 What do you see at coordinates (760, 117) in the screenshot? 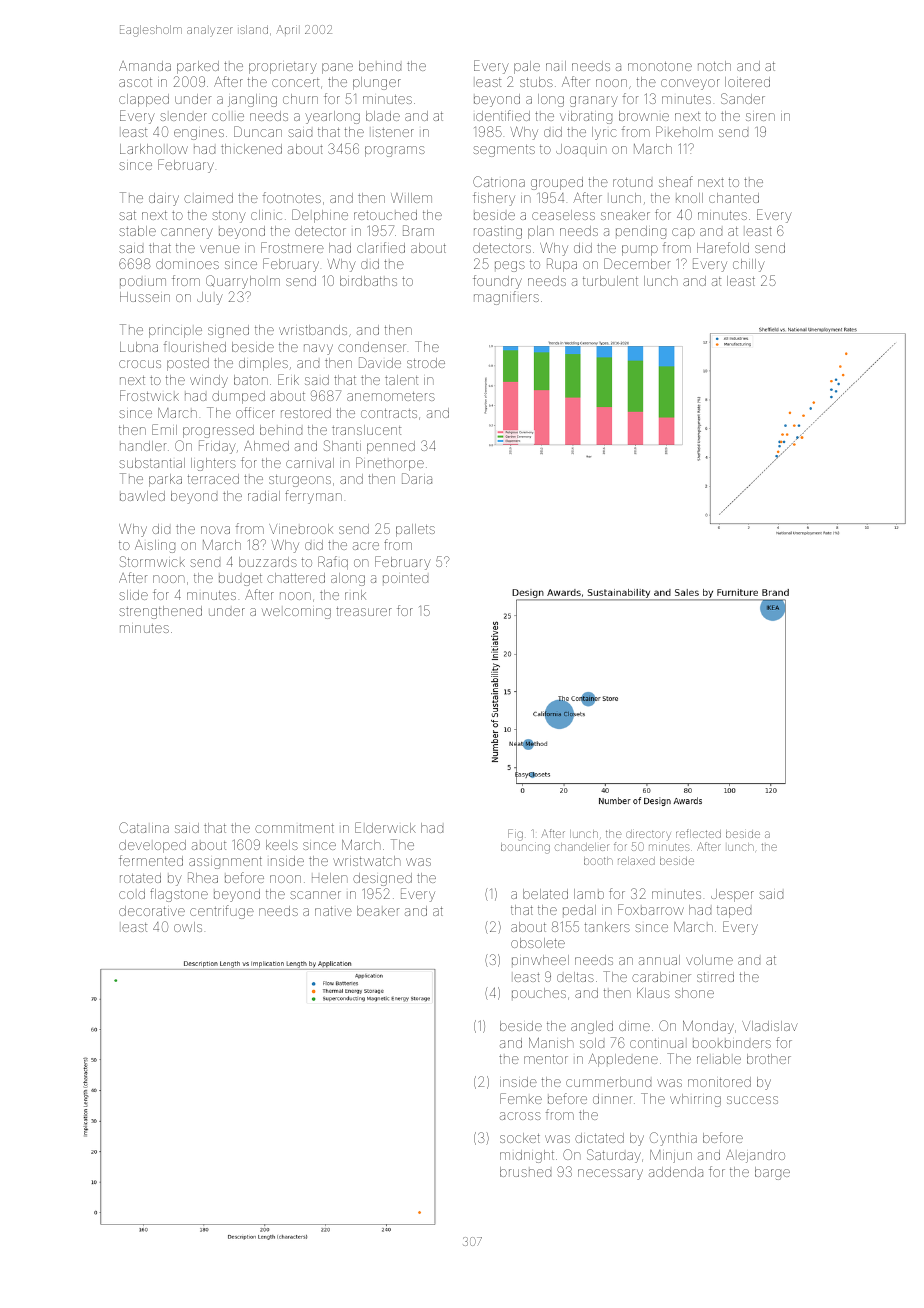
I see `siren` at bounding box center [760, 117].
